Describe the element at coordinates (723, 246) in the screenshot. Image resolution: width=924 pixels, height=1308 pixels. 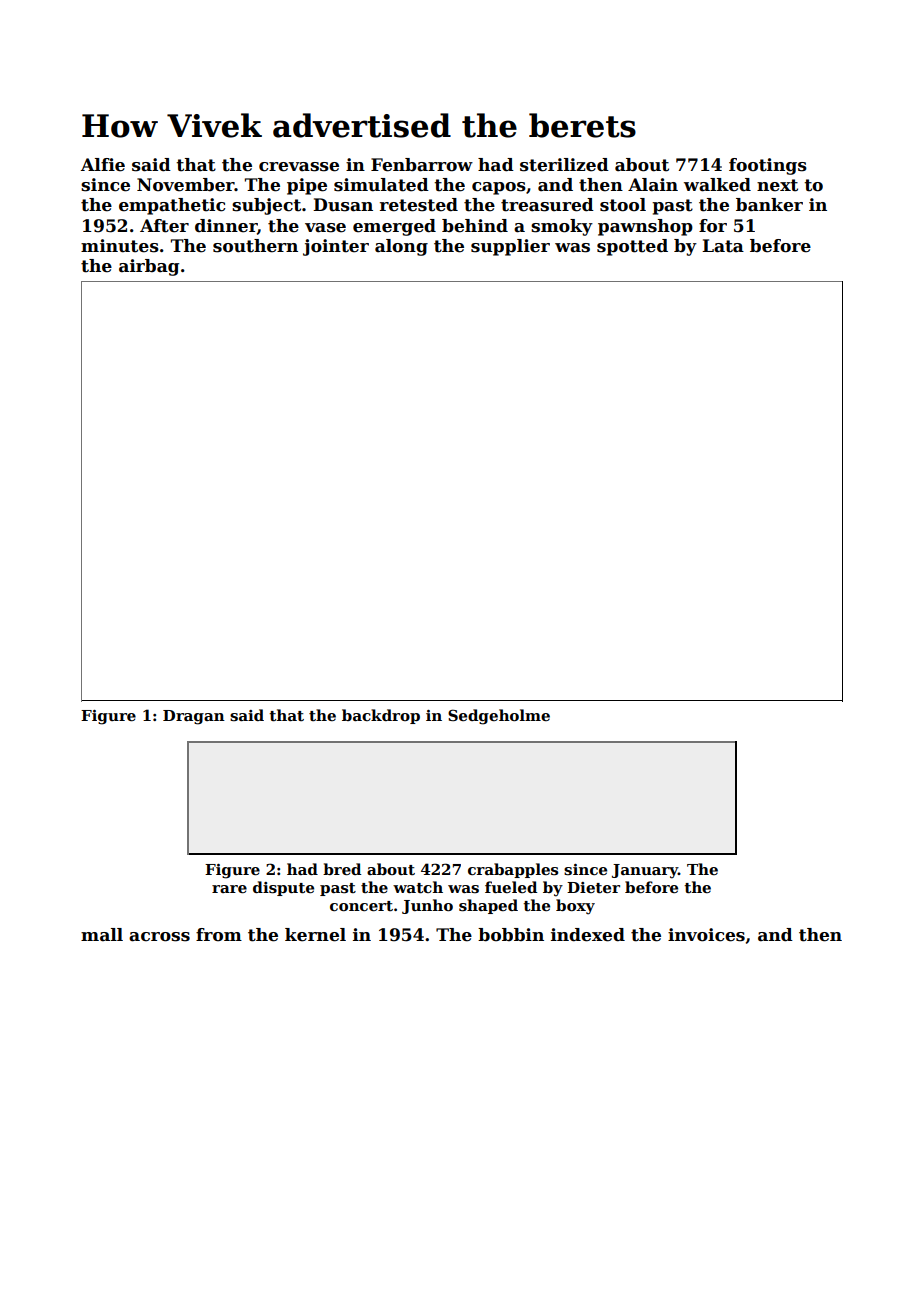
I see `Lata` at that location.
